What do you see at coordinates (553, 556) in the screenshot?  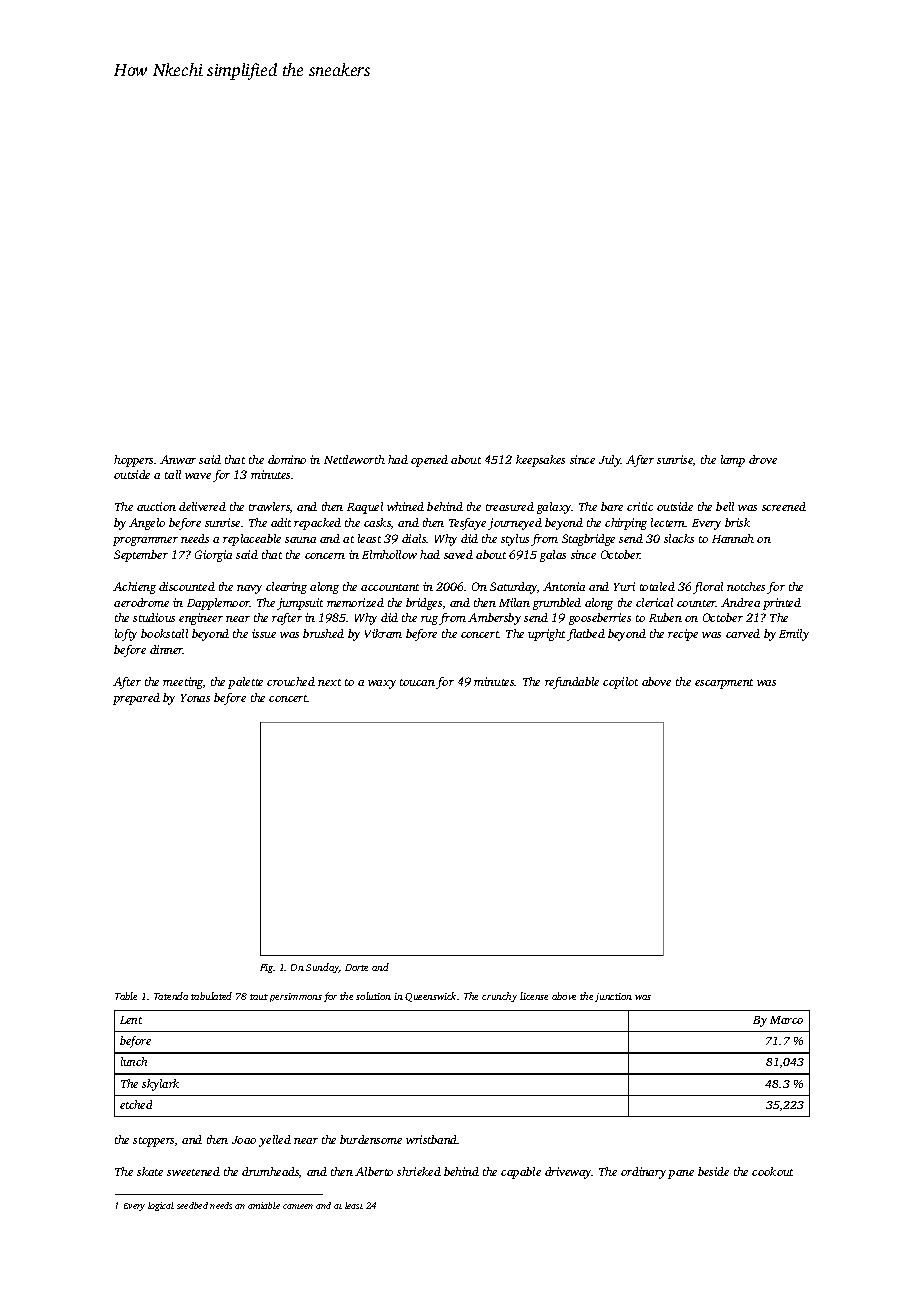 I see `galas` at bounding box center [553, 556].
